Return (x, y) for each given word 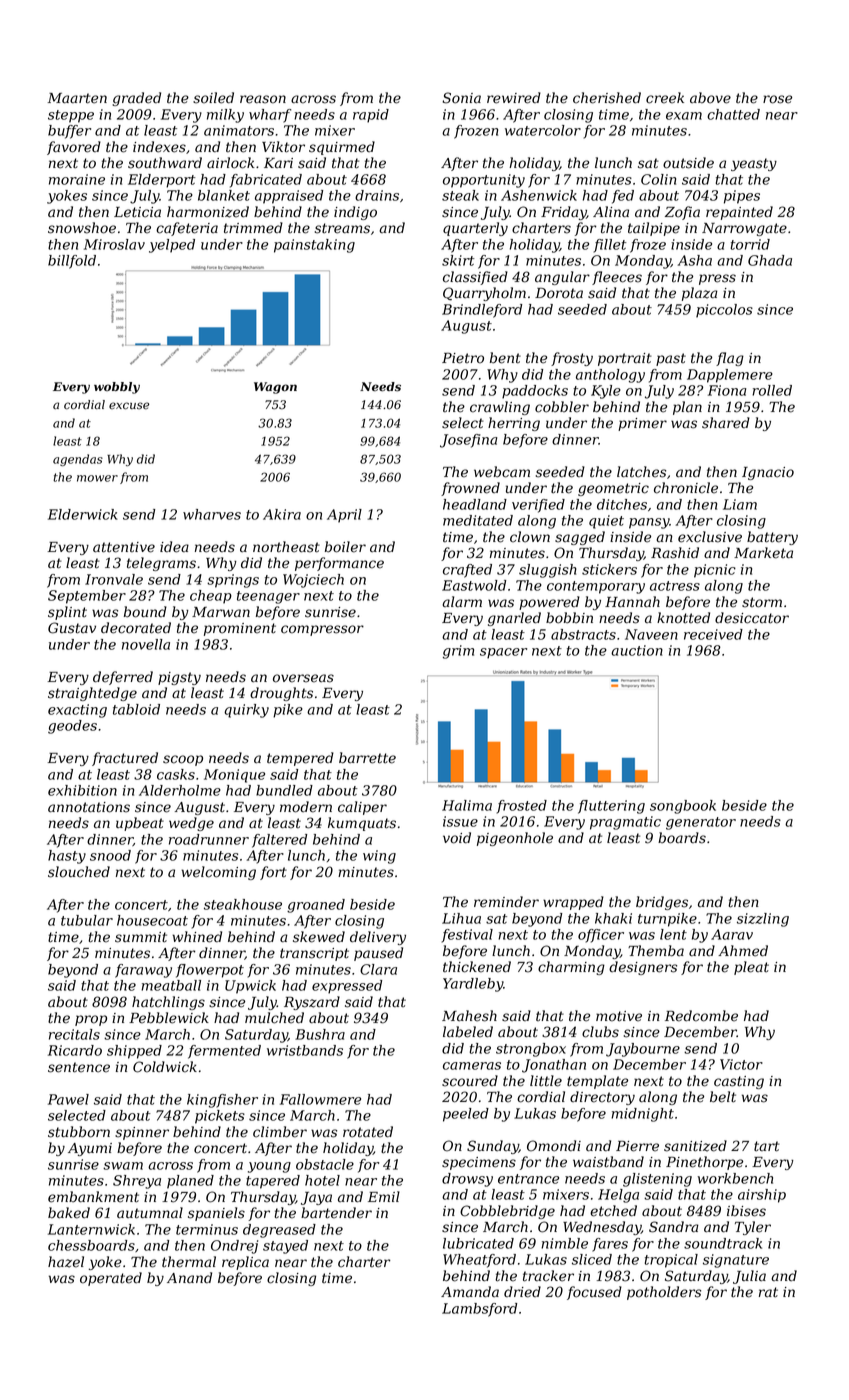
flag (730, 359)
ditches (622, 504)
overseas (303, 678)
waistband (608, 1162)
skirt (458, 260)
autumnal (150, 1213)
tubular (87, 920)
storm (762, 602)
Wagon (275, 388)
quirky (246, 711)
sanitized (695, 1146)
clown (530, 537)
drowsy (467, 1180)
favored (74, 148)
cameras (472, 1066)
